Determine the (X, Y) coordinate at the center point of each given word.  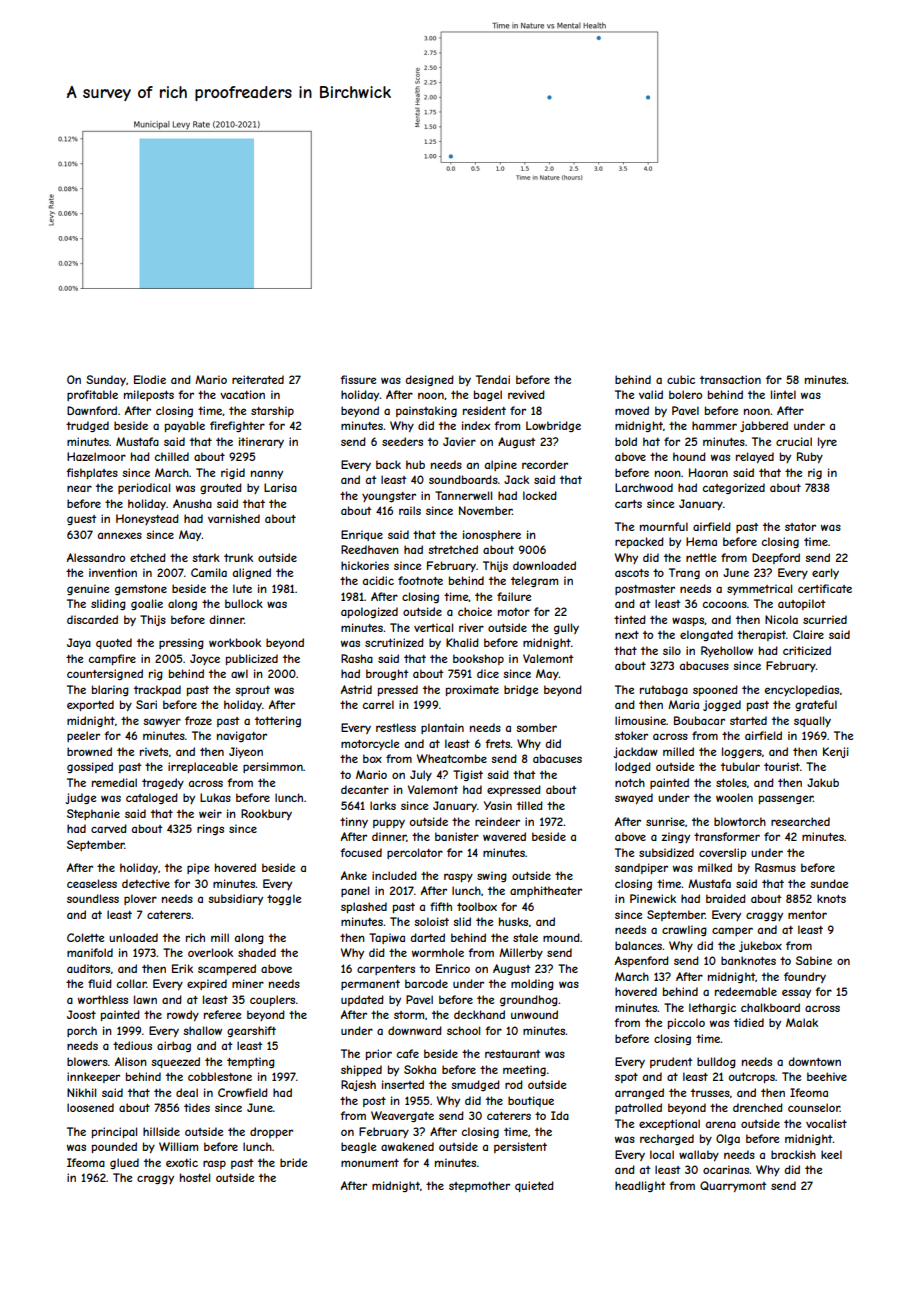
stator (800, 527)
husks (513, 921)
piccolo (686, 1023)
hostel (195, 1177)
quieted (534, 1186)
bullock (244, 603)
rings (210, 829)
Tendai (493, 379)
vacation (242, 394)
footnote (420, 580)
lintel (783, 394)
